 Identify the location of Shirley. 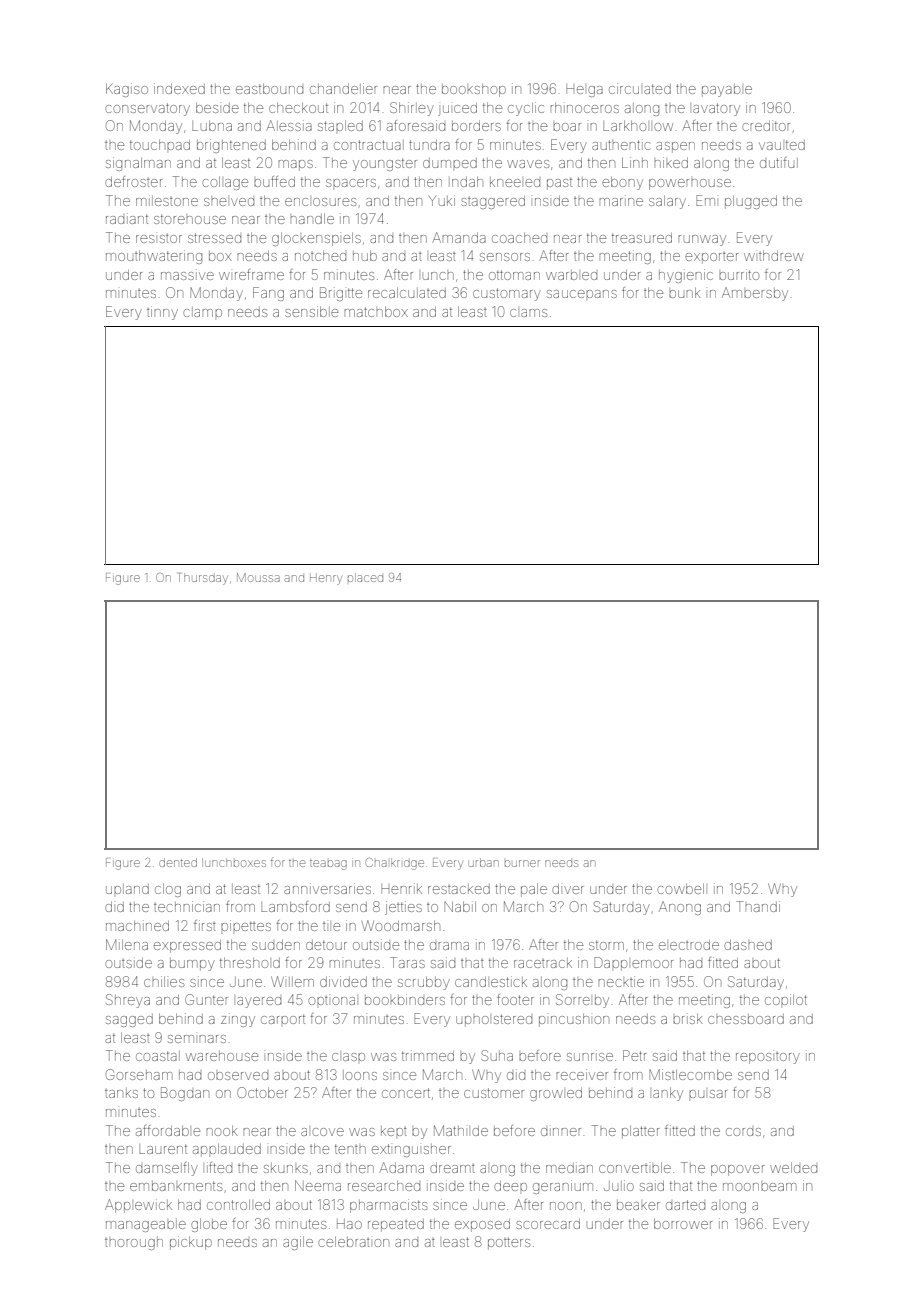
(412, 109).
